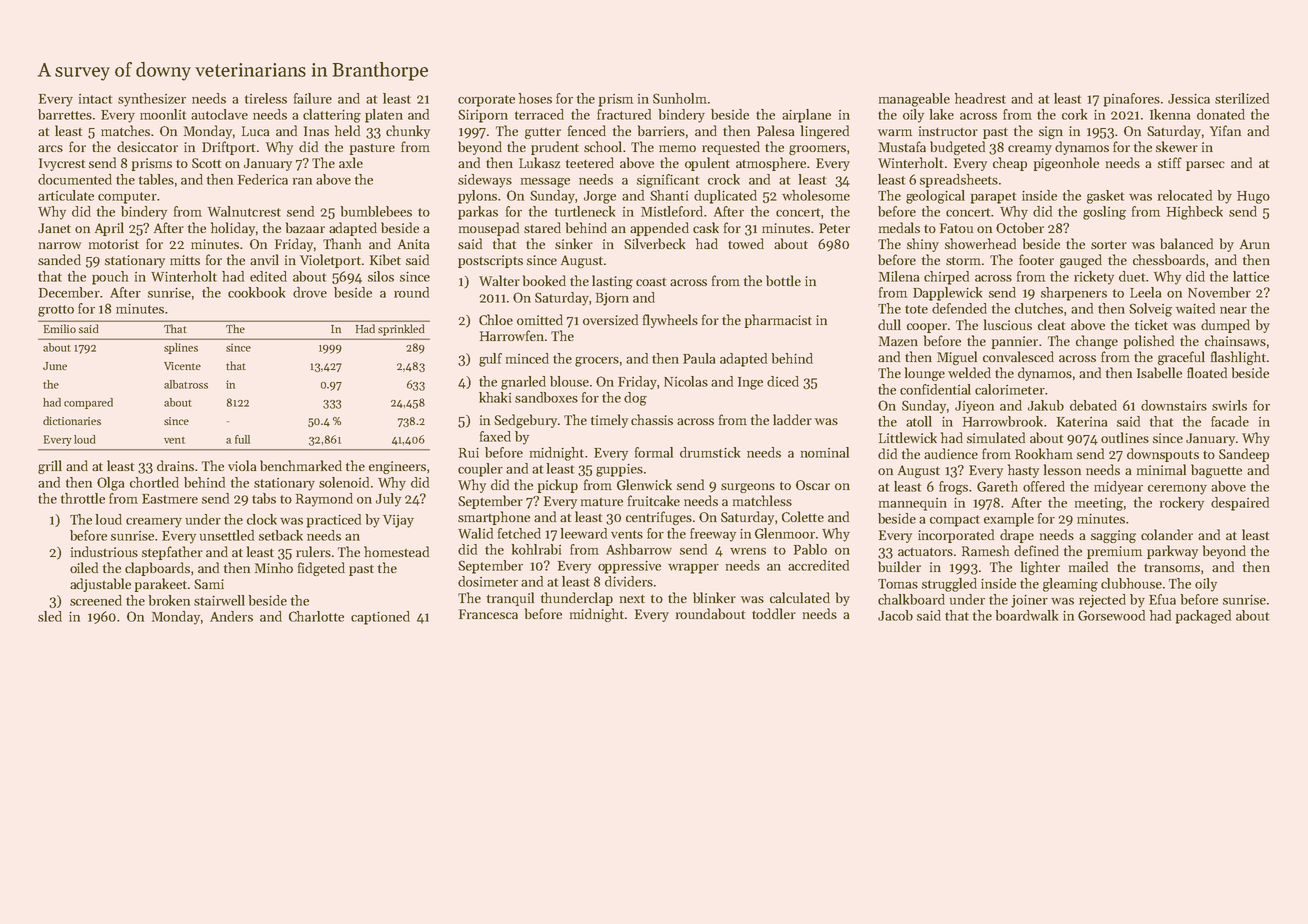 The image size is (1308, 924). What do you see at coordinates (266, 98) in the screenshot?
I see `tireless` at bounding box center [266, 98].
